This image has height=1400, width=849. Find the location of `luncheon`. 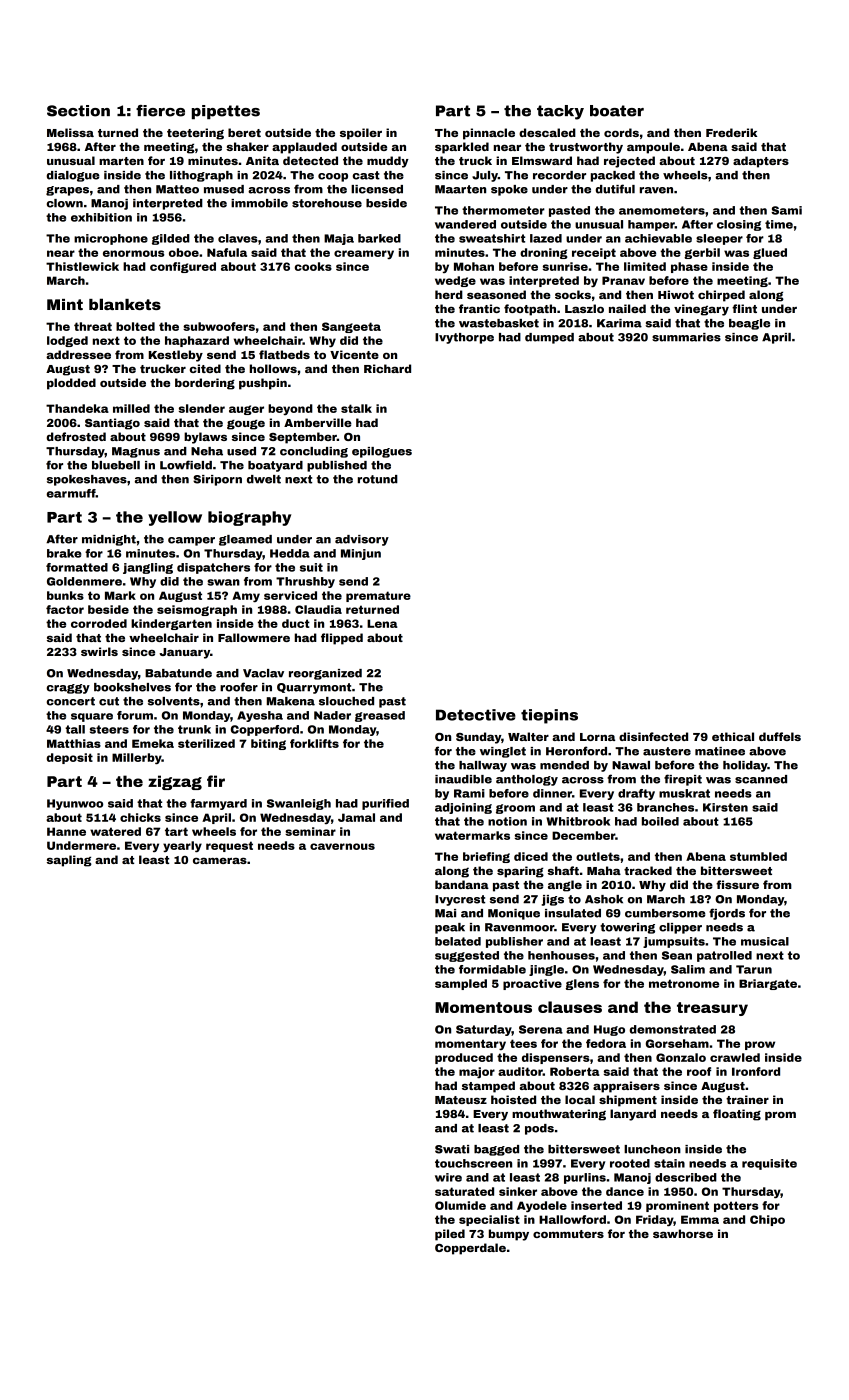

luncheon is located at coordinates (652, 1149).
